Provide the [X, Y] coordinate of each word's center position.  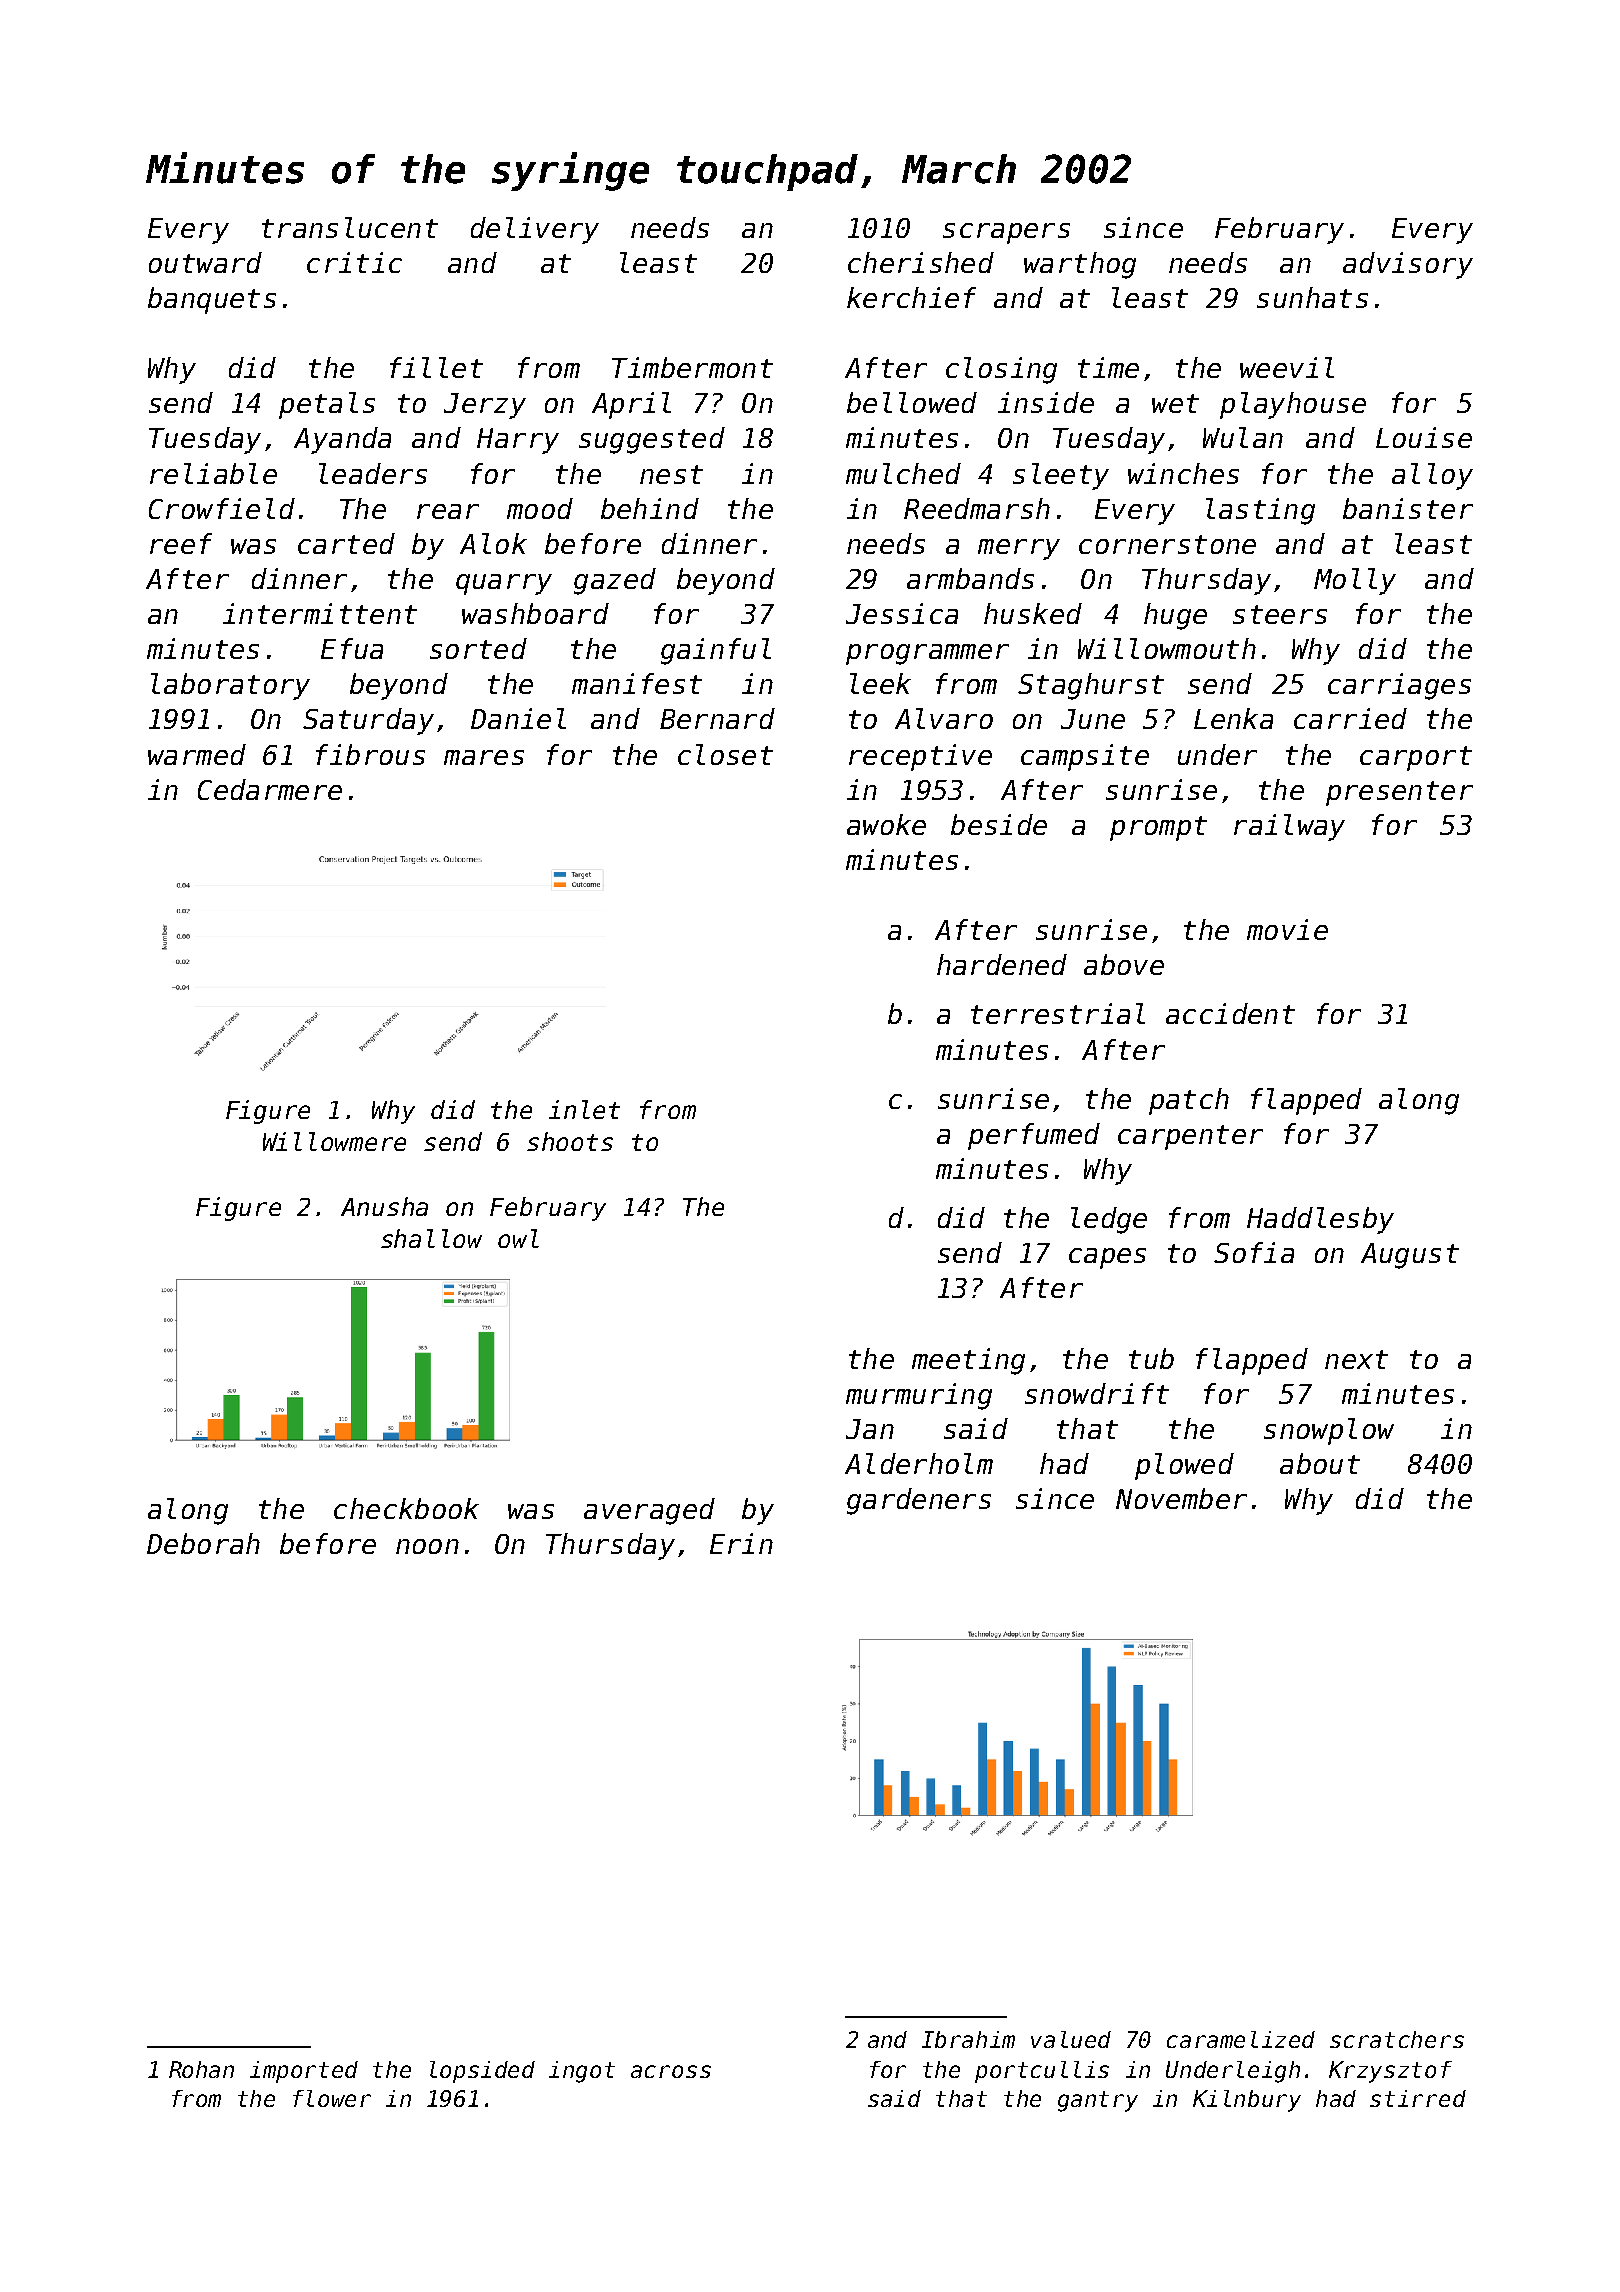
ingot [582, 2072]
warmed [197, 754]
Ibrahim [968, 2039]
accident [1230, 1013]
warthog [1080, 265]
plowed [1184, 1466]
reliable [213, 473]
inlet [584, 1109]
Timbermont [692, 367]
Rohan [201, 2069]
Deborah [203, 1543]
